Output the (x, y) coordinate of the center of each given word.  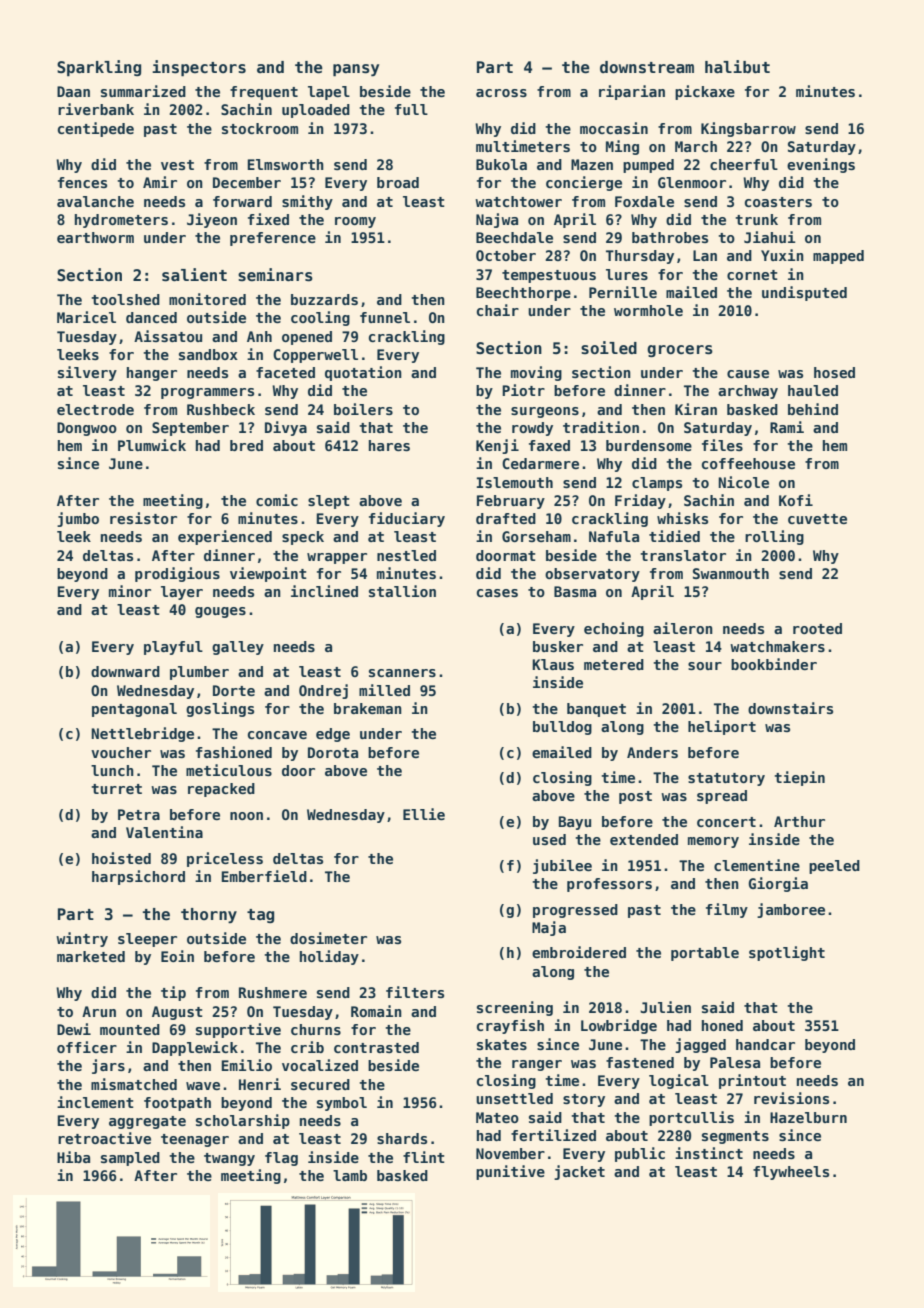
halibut (737, 67)
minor (130, 591)
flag (281, 1159)
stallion (402, 591)
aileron (683, 628)
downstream (647, 67)
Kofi (796, 500)
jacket (579, 1172)
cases (497, 593)
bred (246, 445)
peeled (834, 867)
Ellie (424, 814)
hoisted (121, 858)
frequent (264, 93)
